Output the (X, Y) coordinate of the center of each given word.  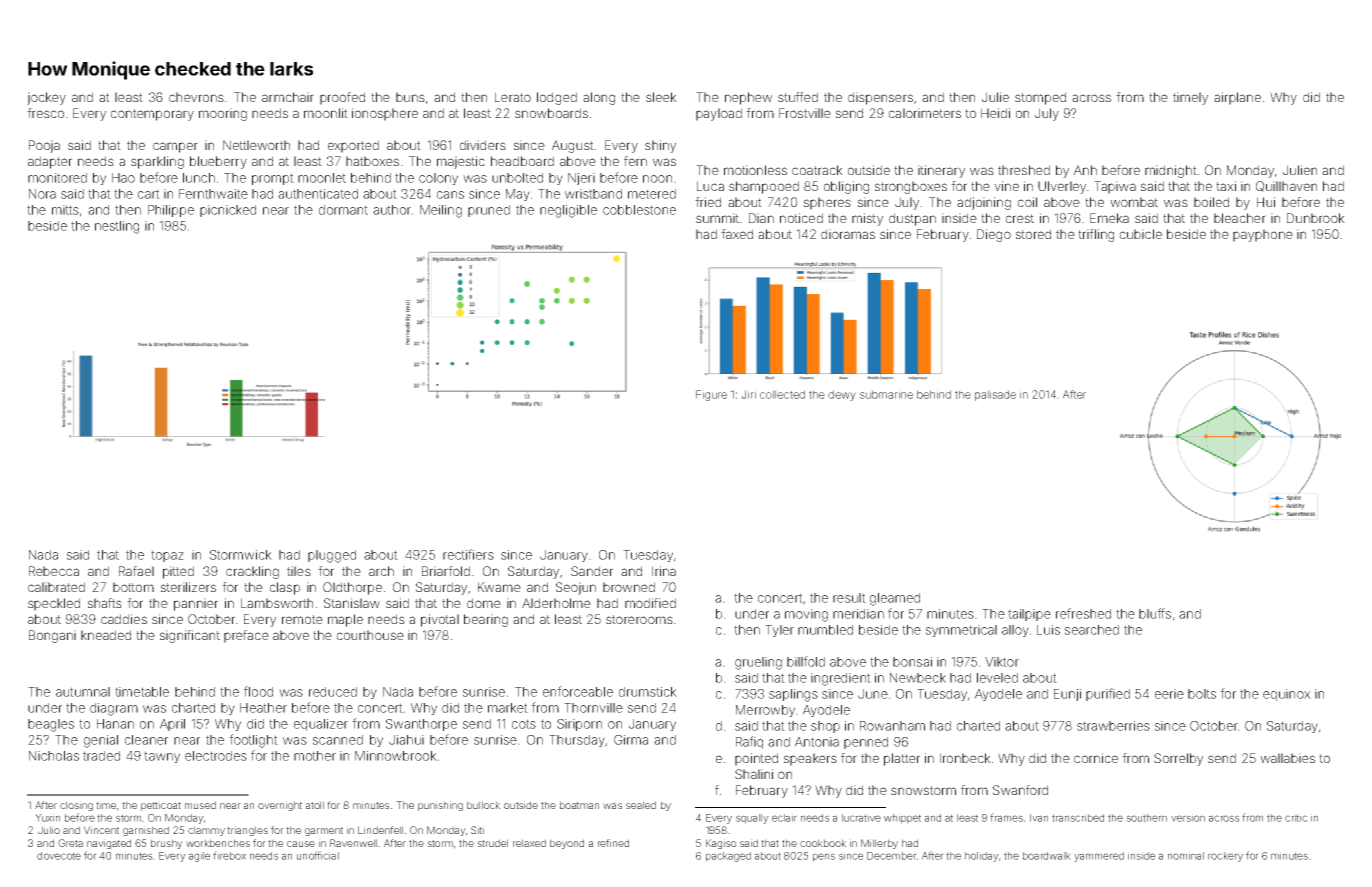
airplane (1237, 98)
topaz (167, 556)
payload (719, 114)
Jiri (749, 394)
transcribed (1078, 818)
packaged (728, 857)
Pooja (44, 146)
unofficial (318, 855)
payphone (1263, 235)
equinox (1287, 695)
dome (484, 603)
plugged (332, 556)
